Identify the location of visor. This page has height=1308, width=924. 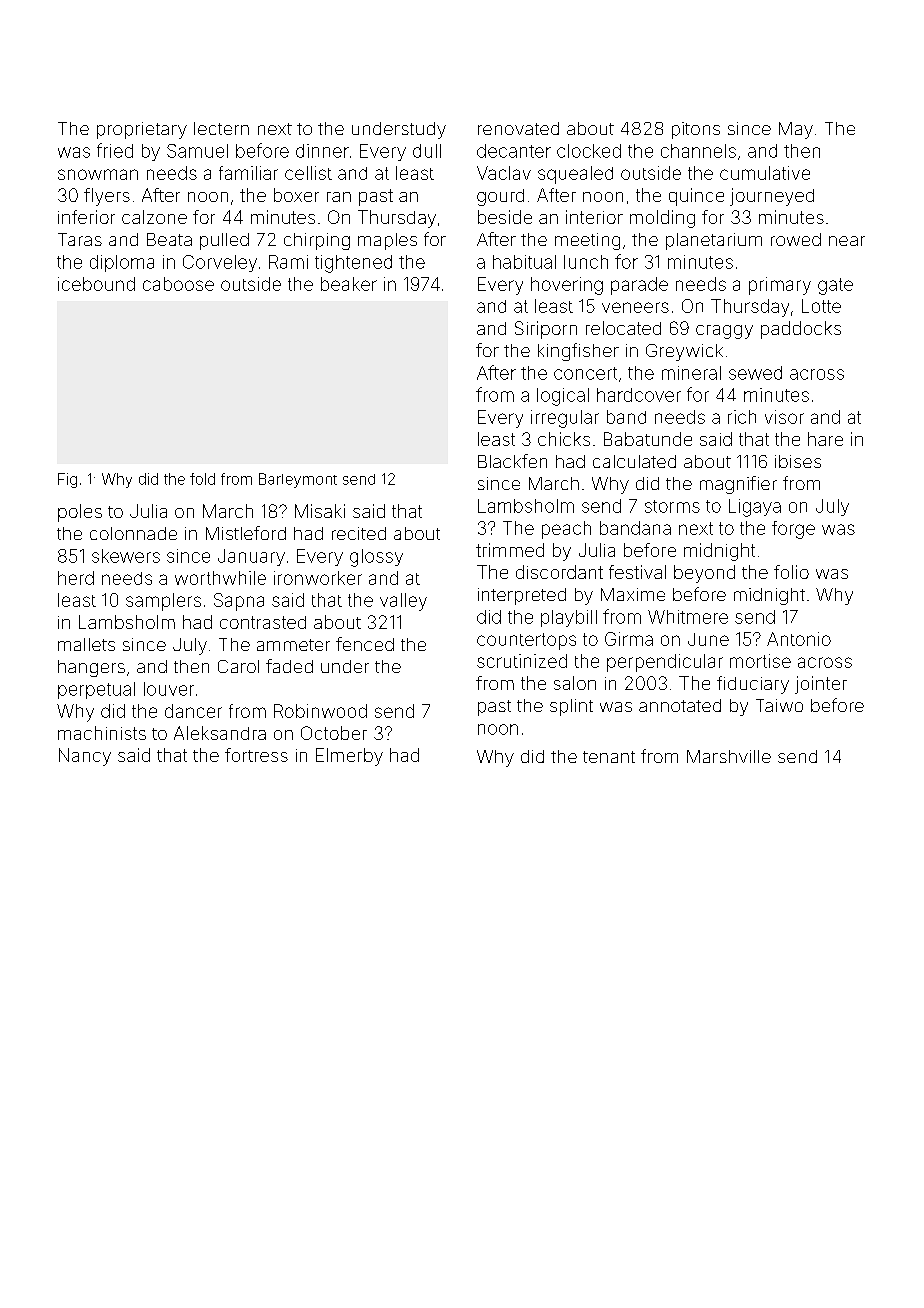
(784, 417).
